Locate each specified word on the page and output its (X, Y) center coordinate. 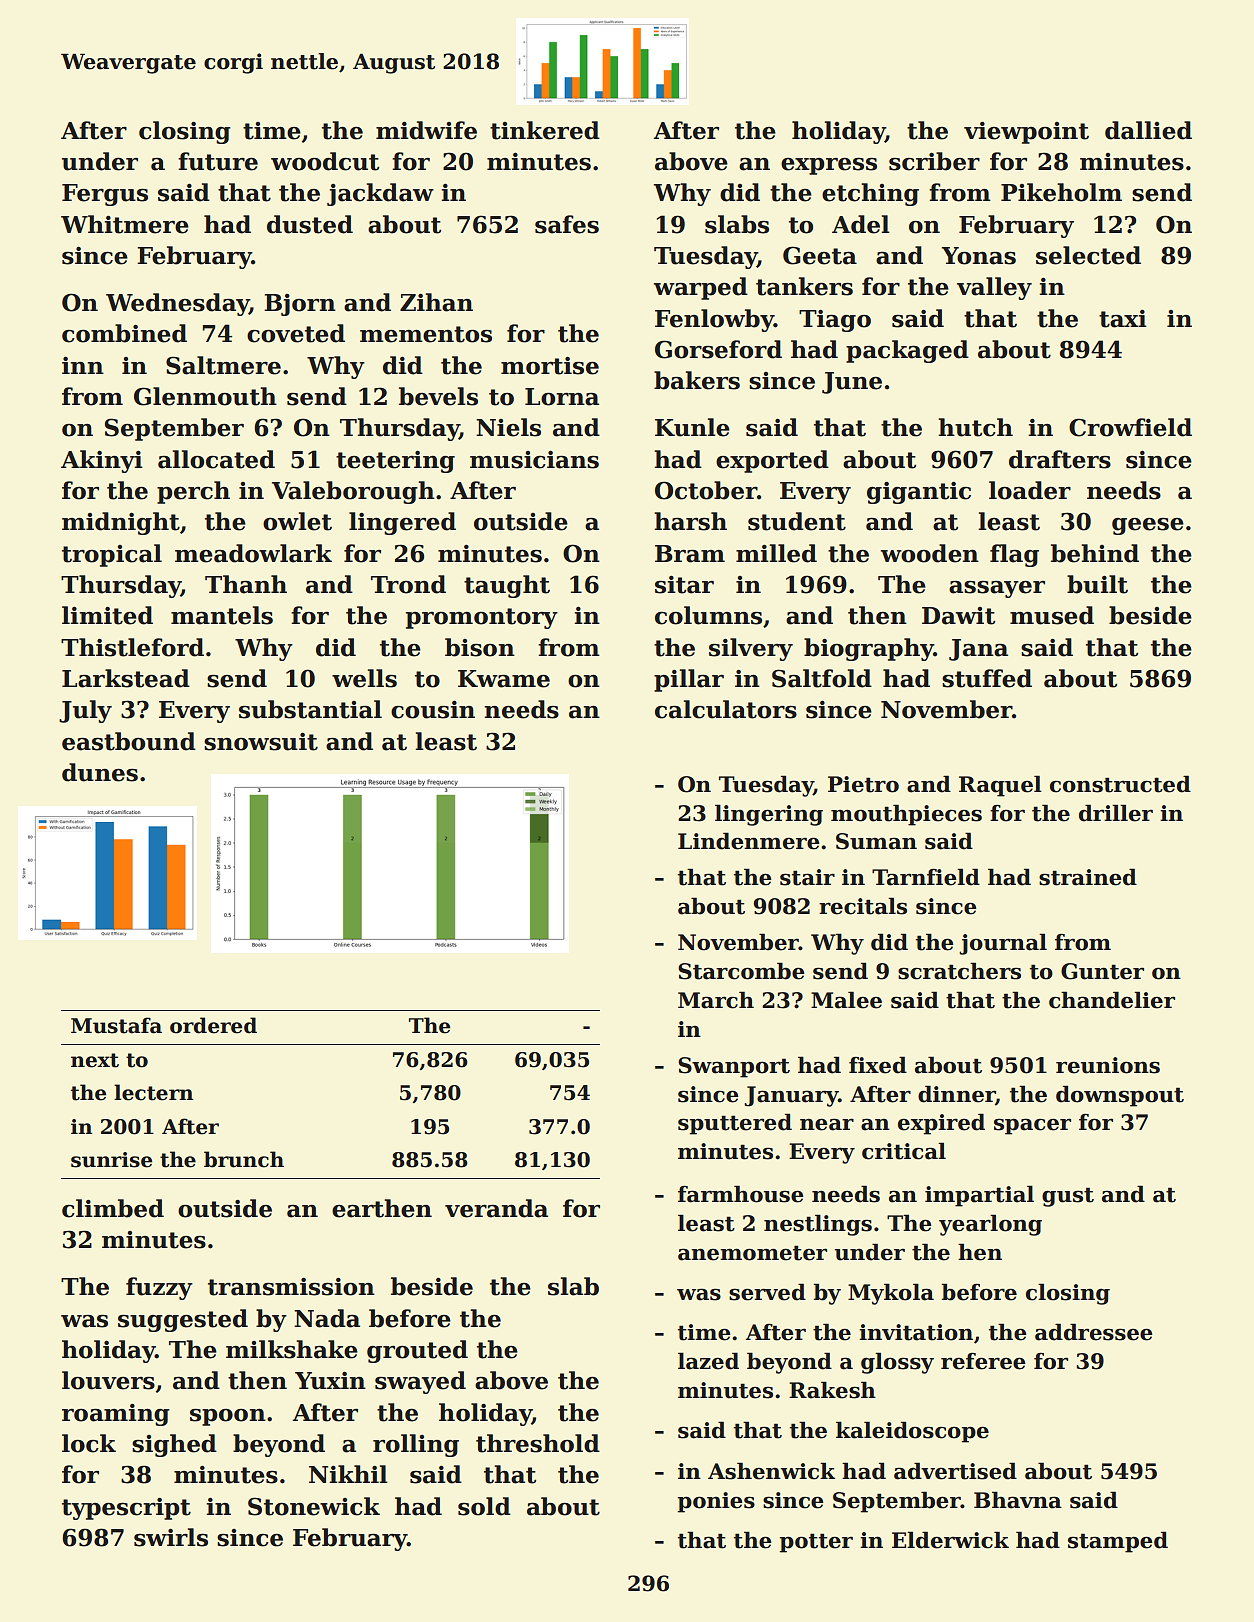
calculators (726, 709)
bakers (697, 380)
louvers (108, 1380)
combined (124, 333)
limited (107, 615)
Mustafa (116, 1025)
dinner (957, 1094)
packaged (907, 351)
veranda (496, 1208)
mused (1052, 615)
